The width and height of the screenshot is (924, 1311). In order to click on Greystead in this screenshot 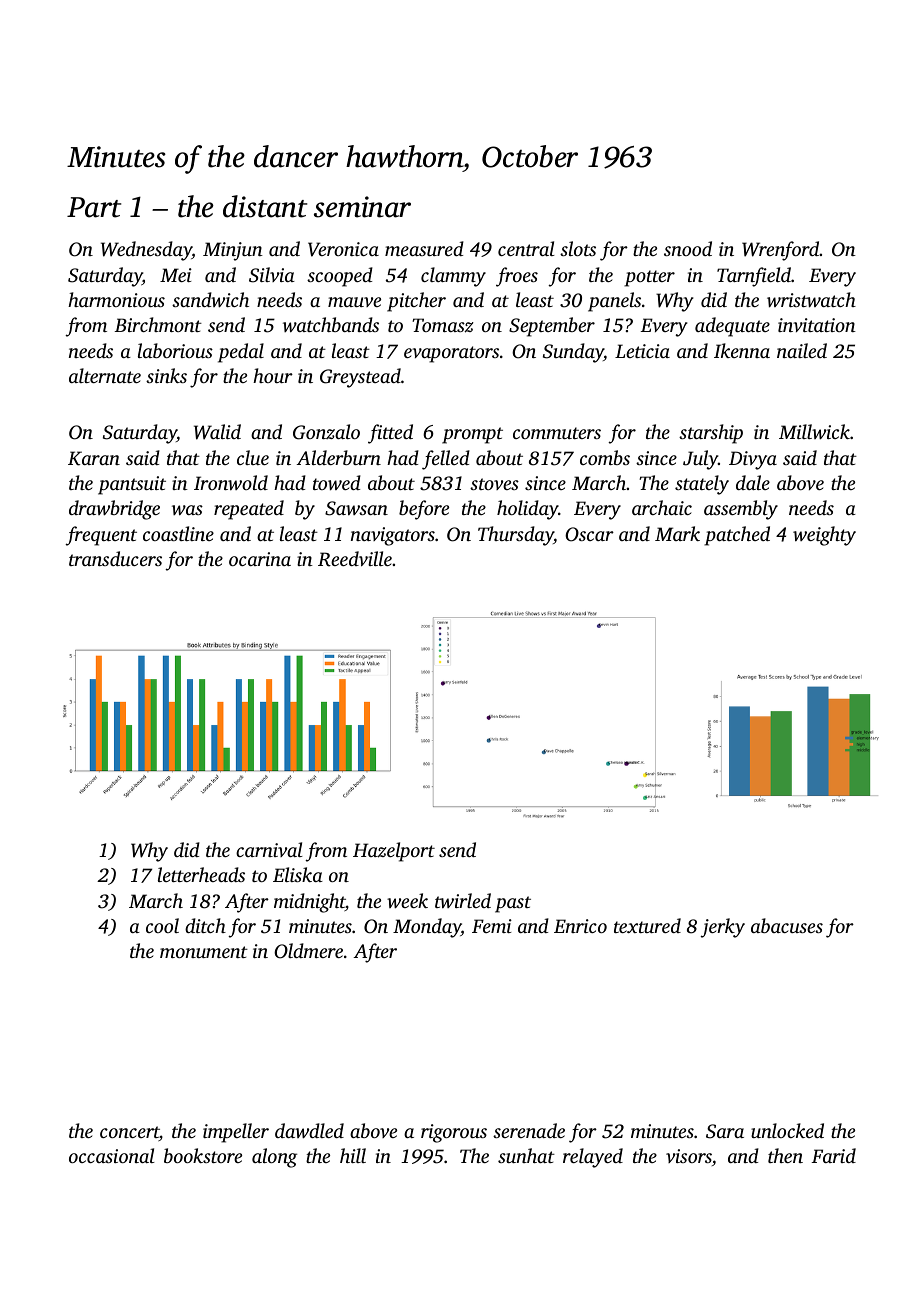, I will do `click(360, 378)`.
